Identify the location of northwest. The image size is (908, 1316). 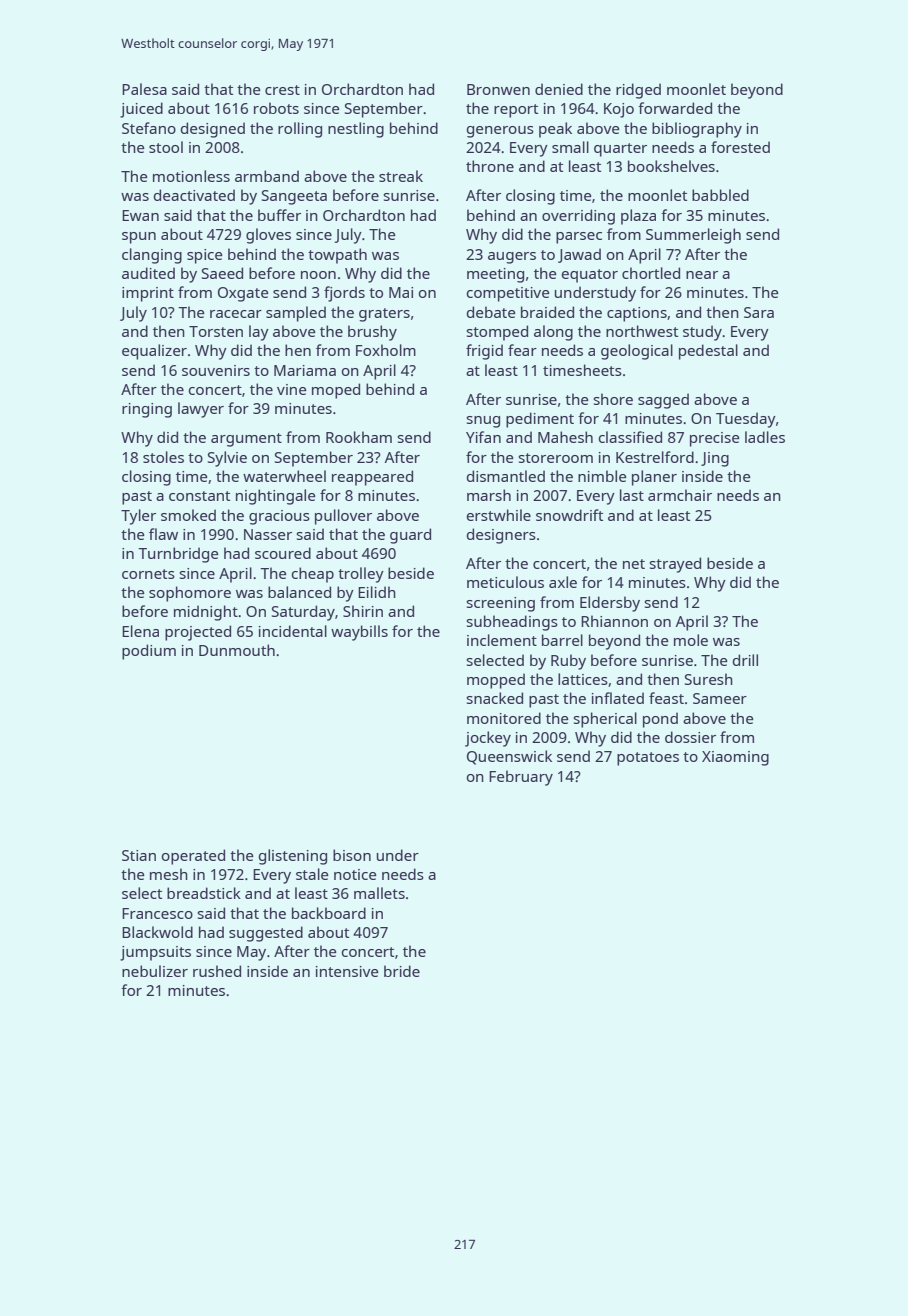
(642, 331).
